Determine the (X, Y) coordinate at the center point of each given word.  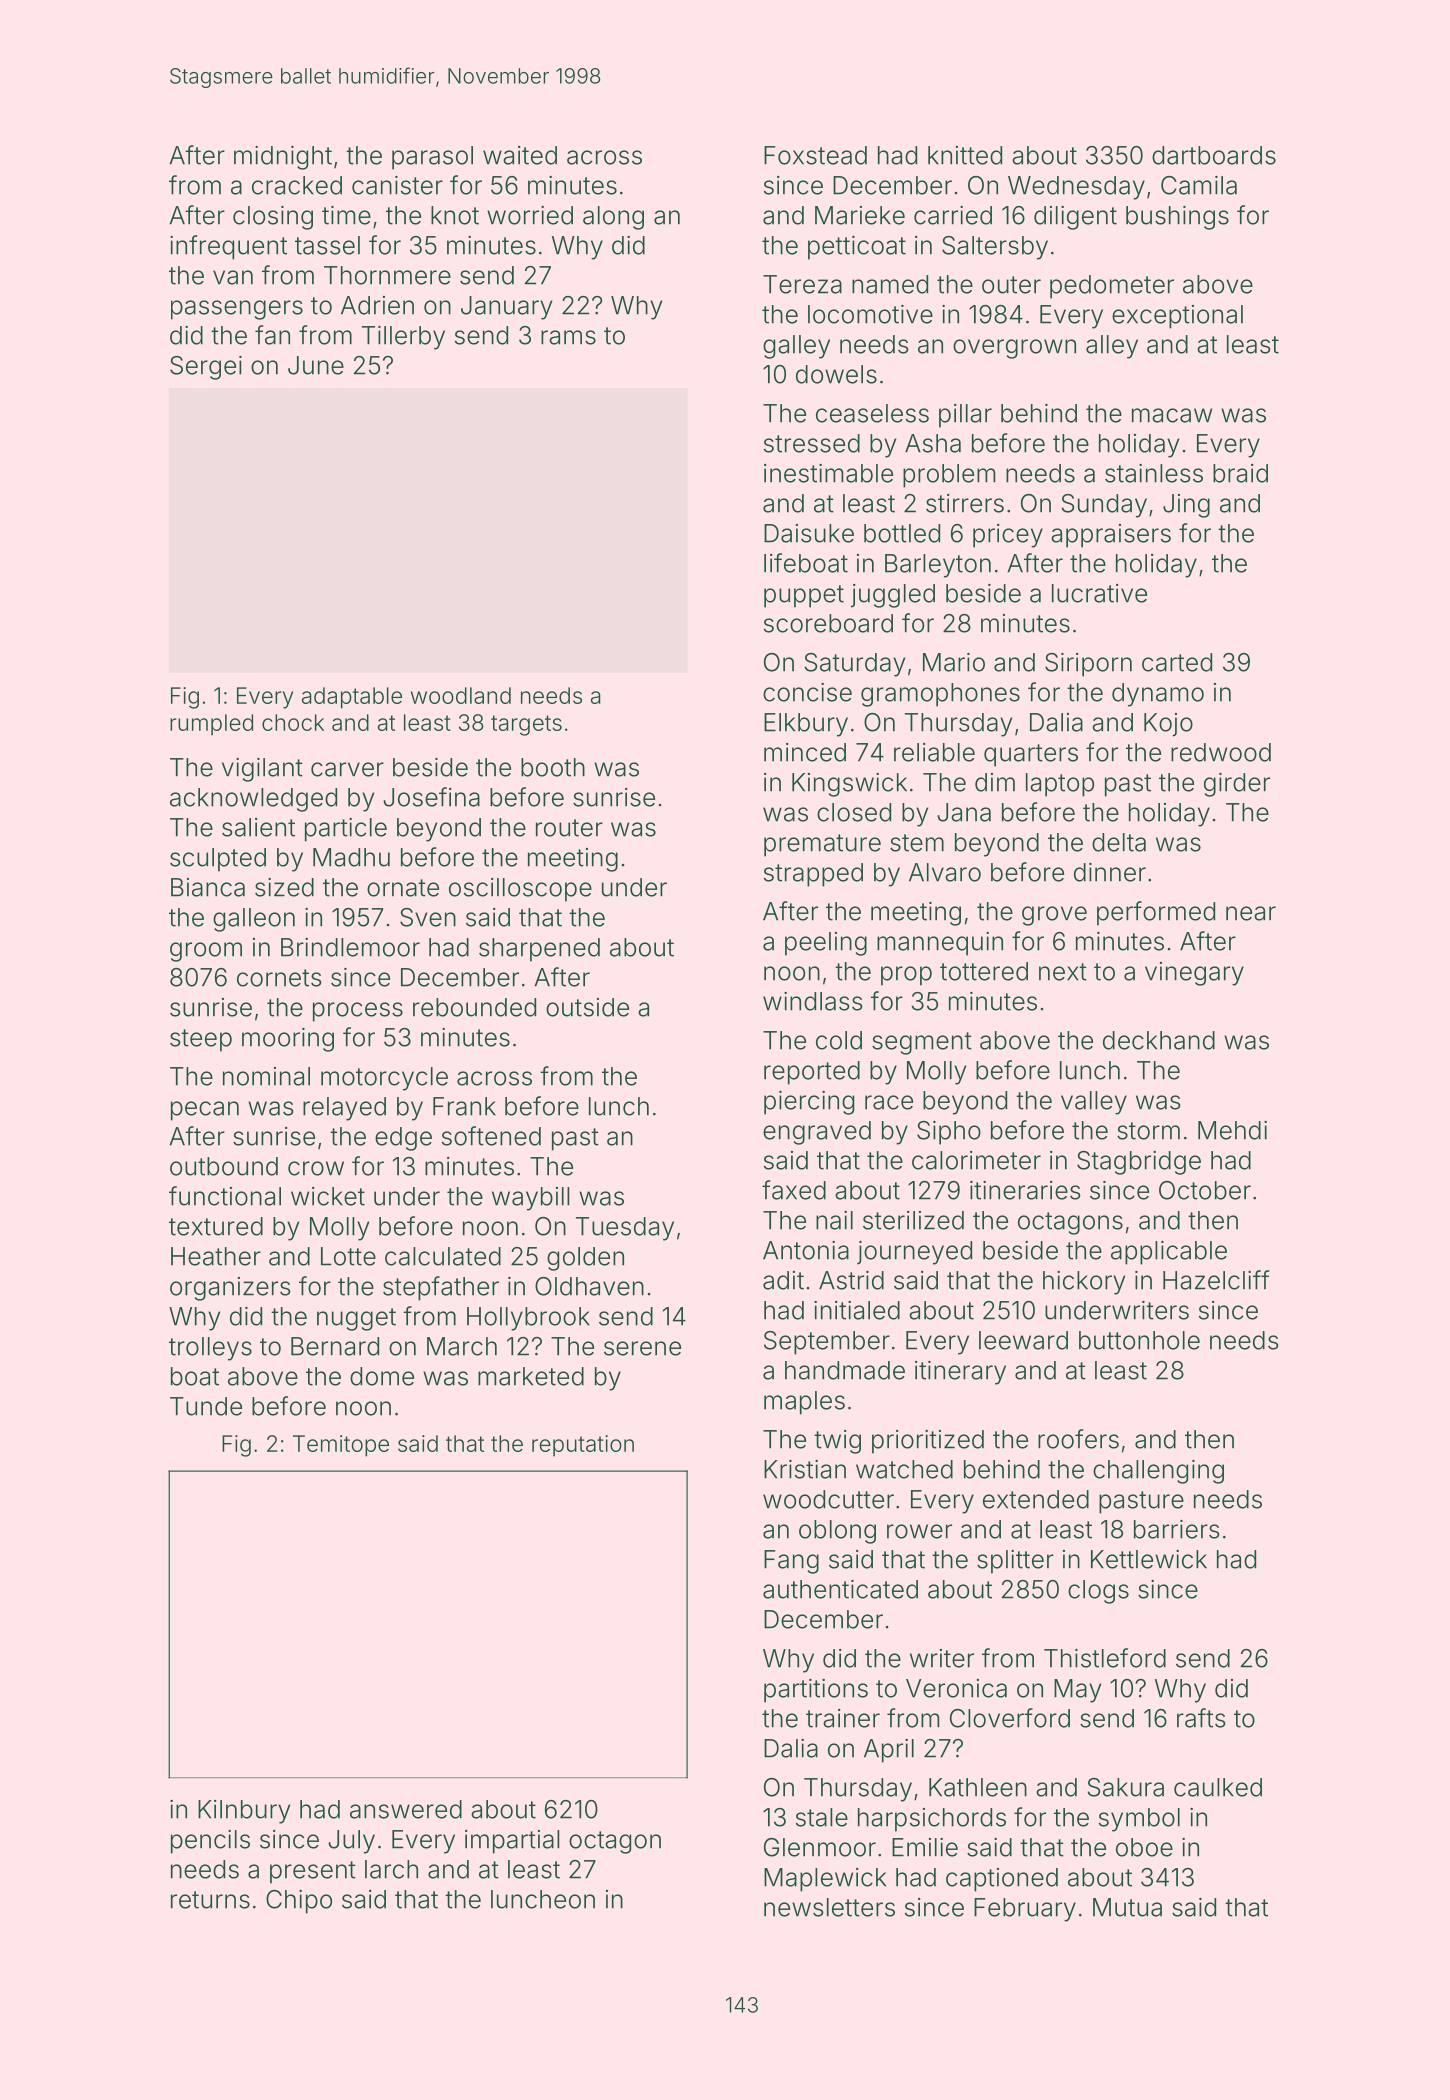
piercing (809, 1103)
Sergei (206, 368)
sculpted (218, 860)
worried (530, 215)
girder (1237, 785)
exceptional (1177, 317)
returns (210, 1900)
